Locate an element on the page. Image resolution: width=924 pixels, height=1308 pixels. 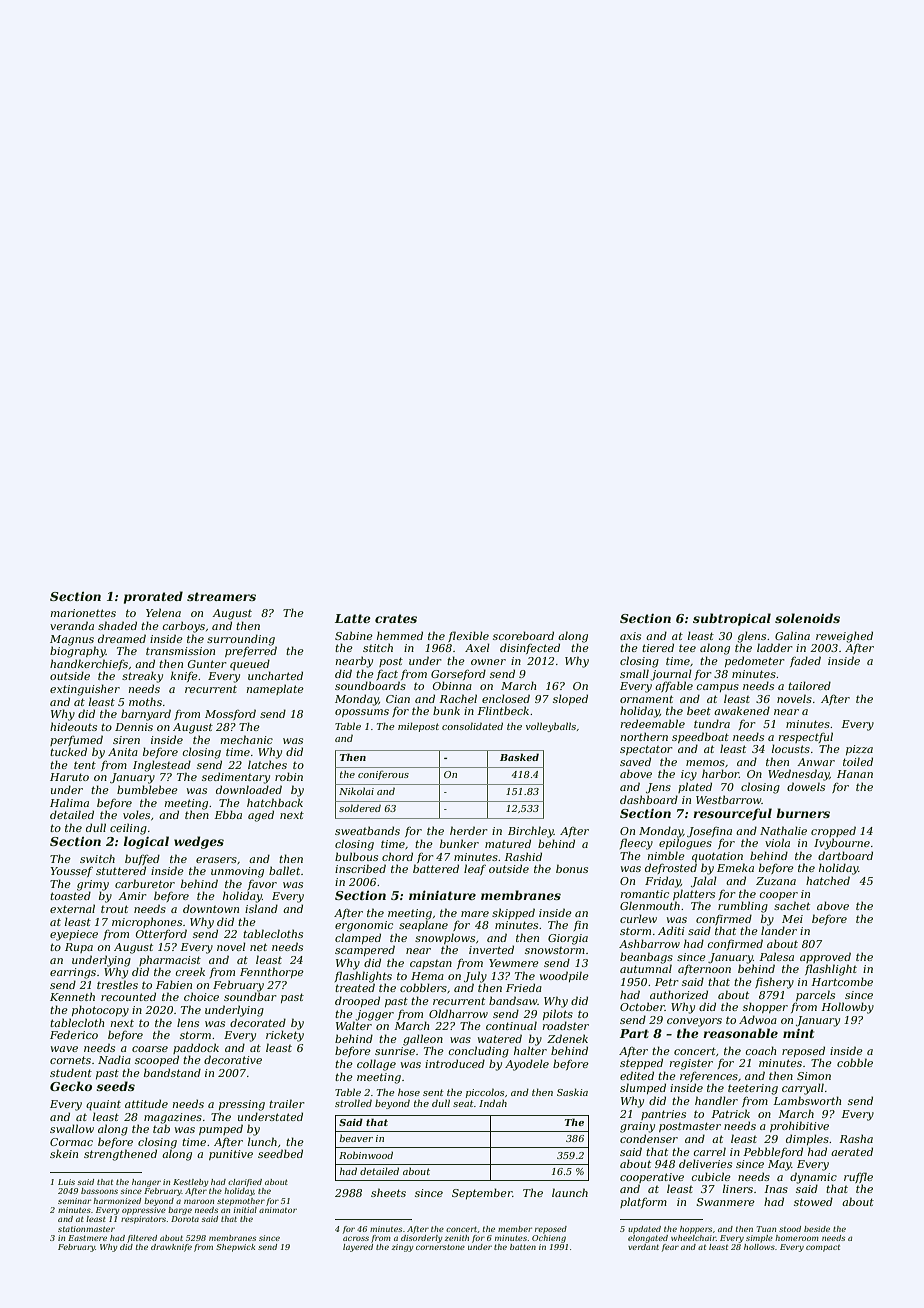
resourceful is located at coordinates (732, 814).
